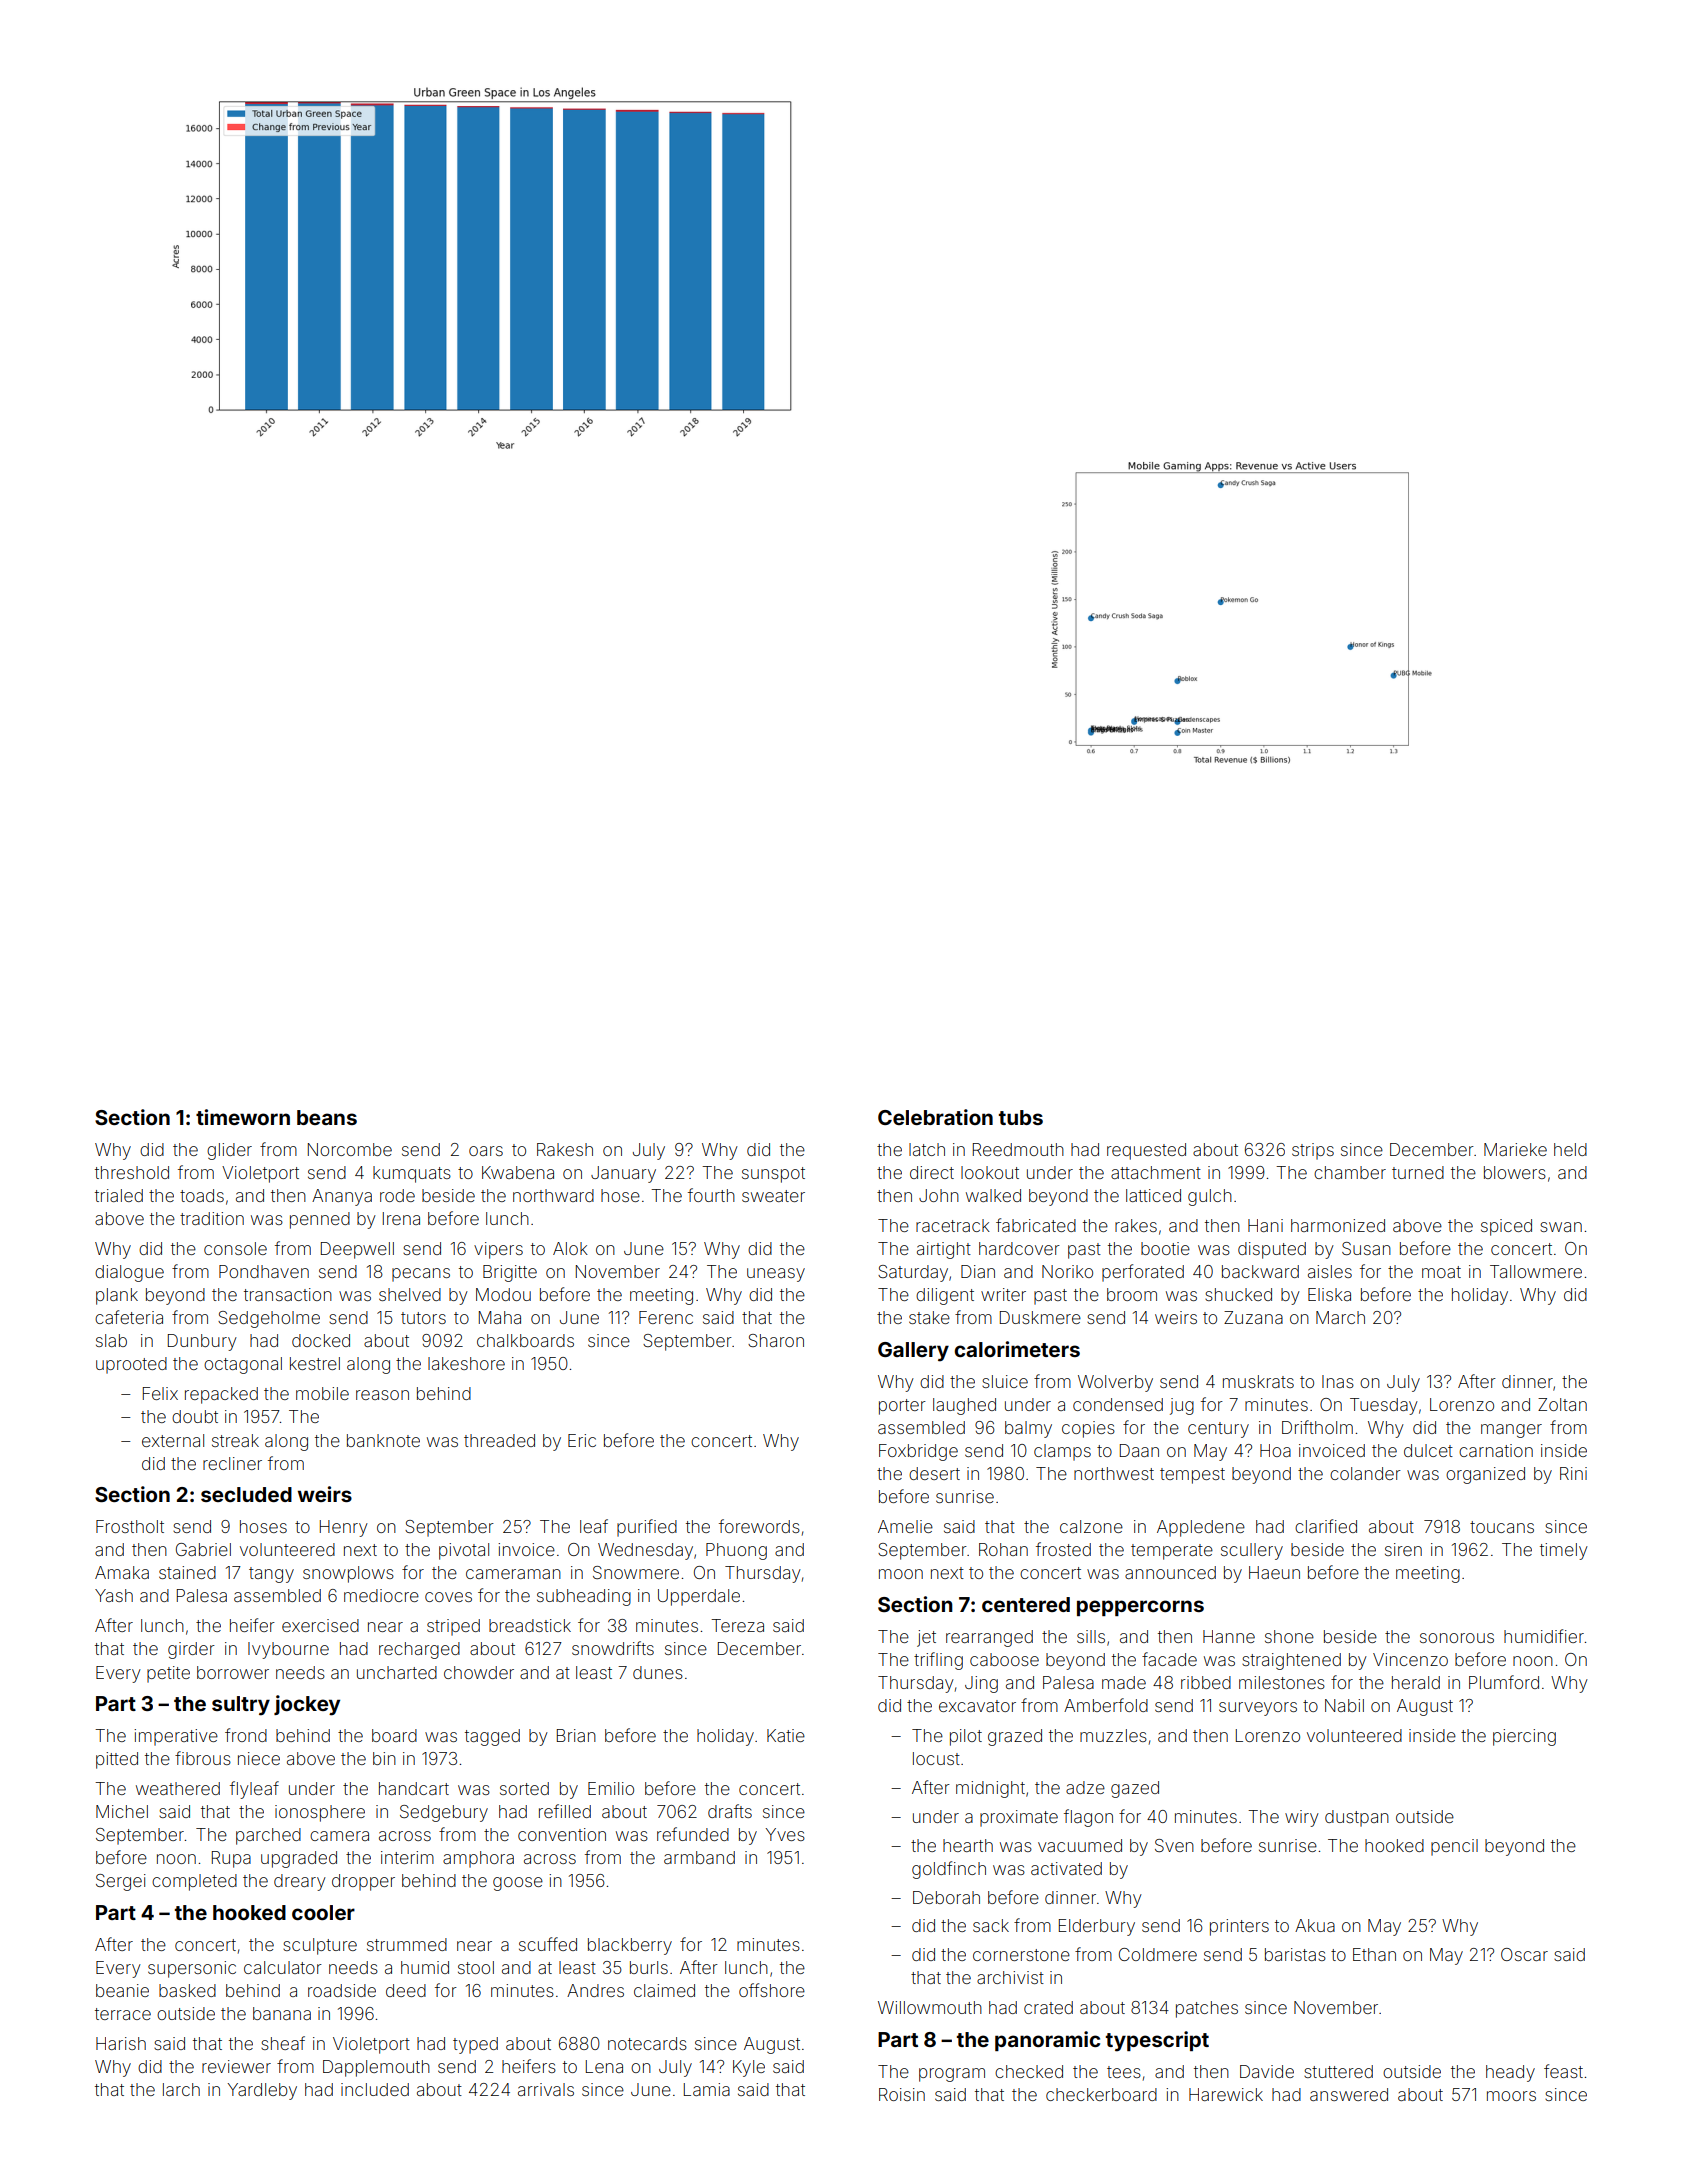 The height and width of the page is (2178, 1683). I want to click on held, so click(1570, 1149).
